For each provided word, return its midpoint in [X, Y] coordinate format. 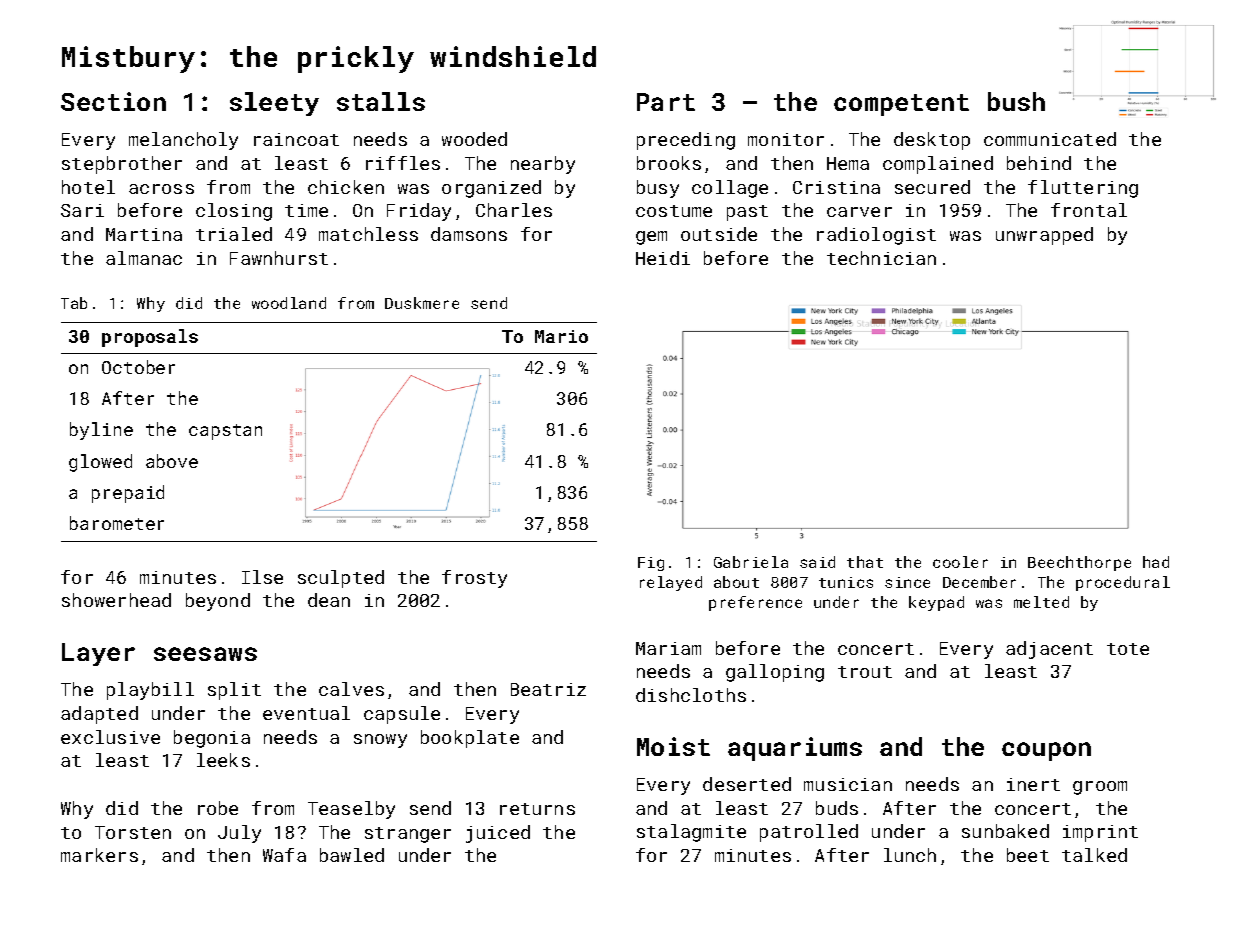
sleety [274, 104]
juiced [498, 834]
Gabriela [751, 562]
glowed [100, 463]
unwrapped [1044, 236]
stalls [381, 101]
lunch [910, 855]
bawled [352, 855]
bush [1016, 101]
